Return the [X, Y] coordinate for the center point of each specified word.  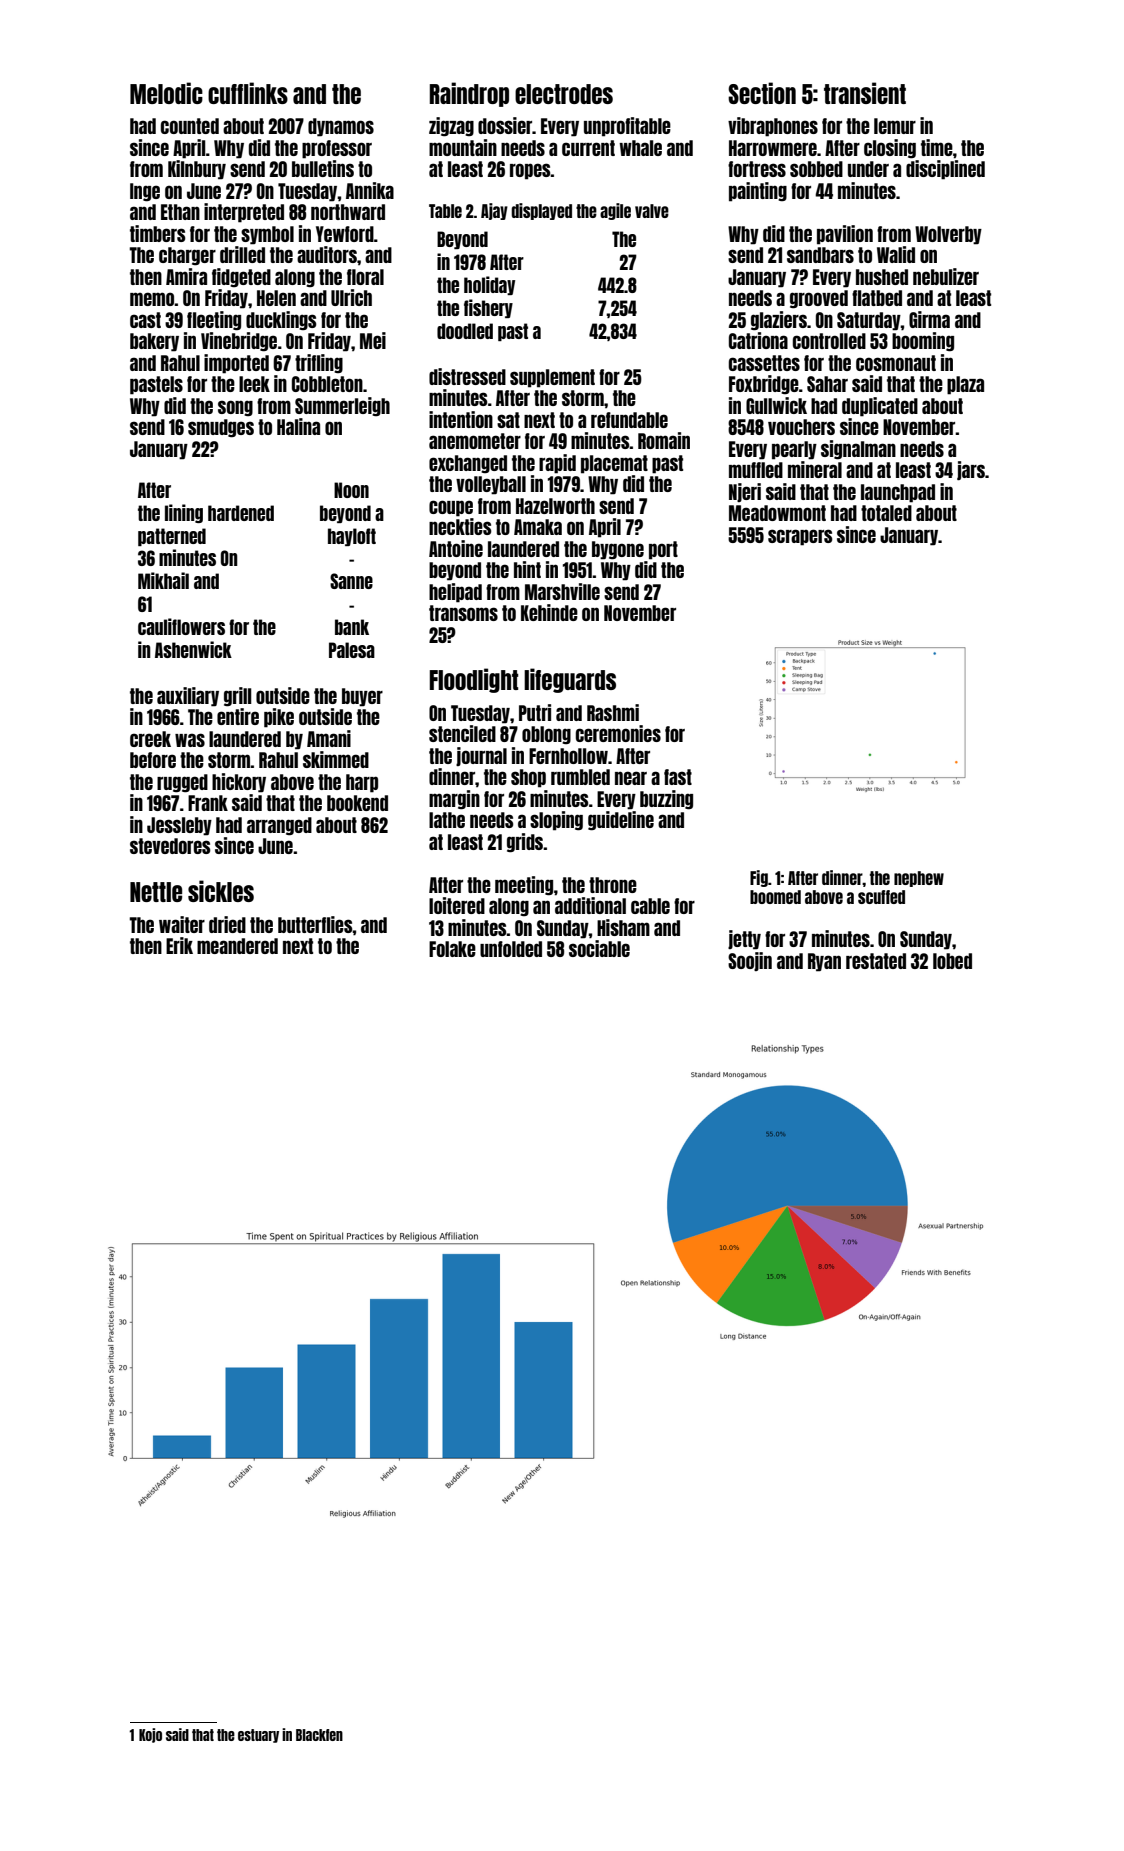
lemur [895, 126]
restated [876, 961]
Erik [179, 945]
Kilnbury [197, 170]
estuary [258, 1736]
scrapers [800, 537]
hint [527, 569]
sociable [599, 948]
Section [762, 93]
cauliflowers [181, 626]
